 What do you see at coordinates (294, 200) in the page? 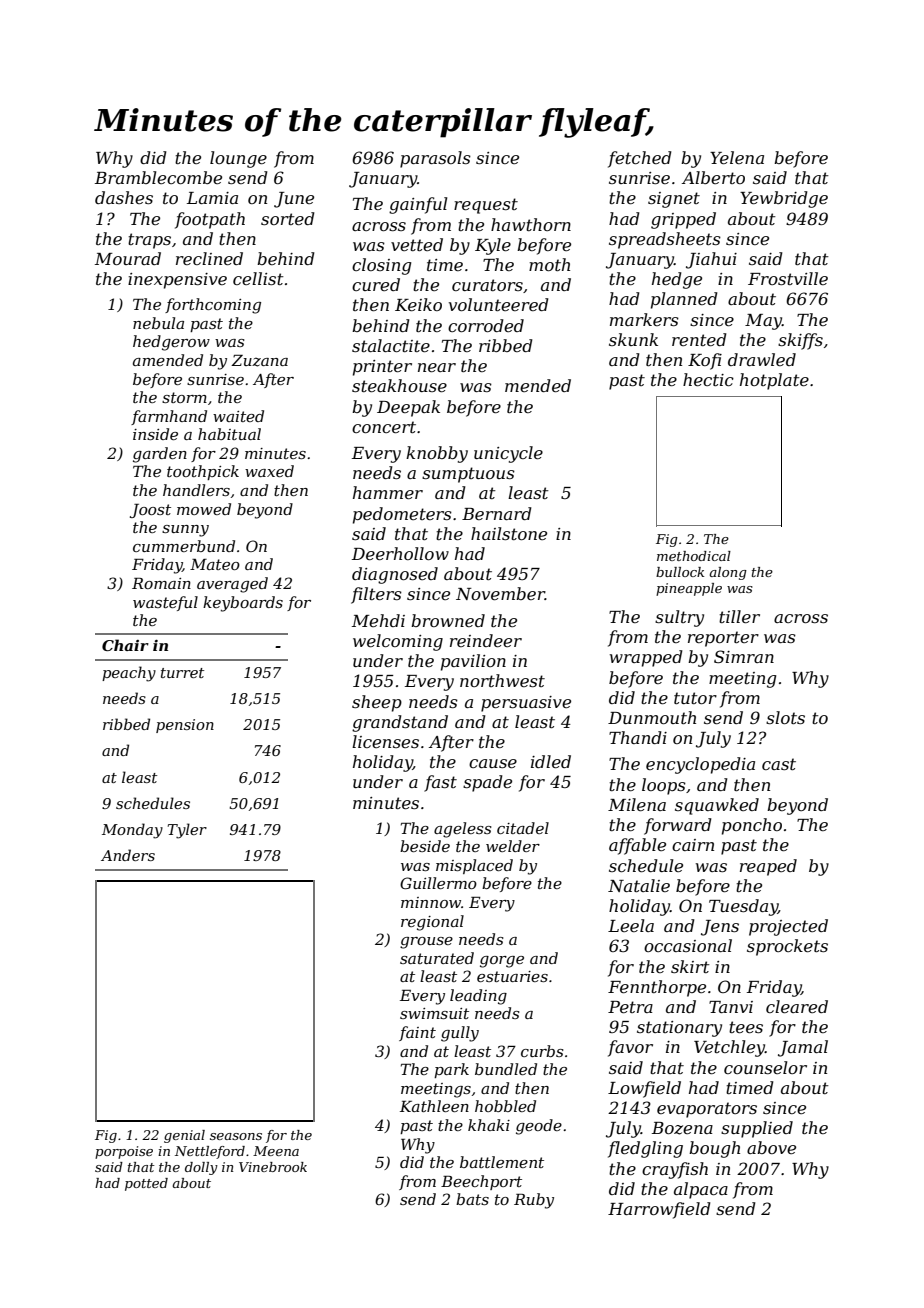
I see `June` at bounding box center [294, 200].
